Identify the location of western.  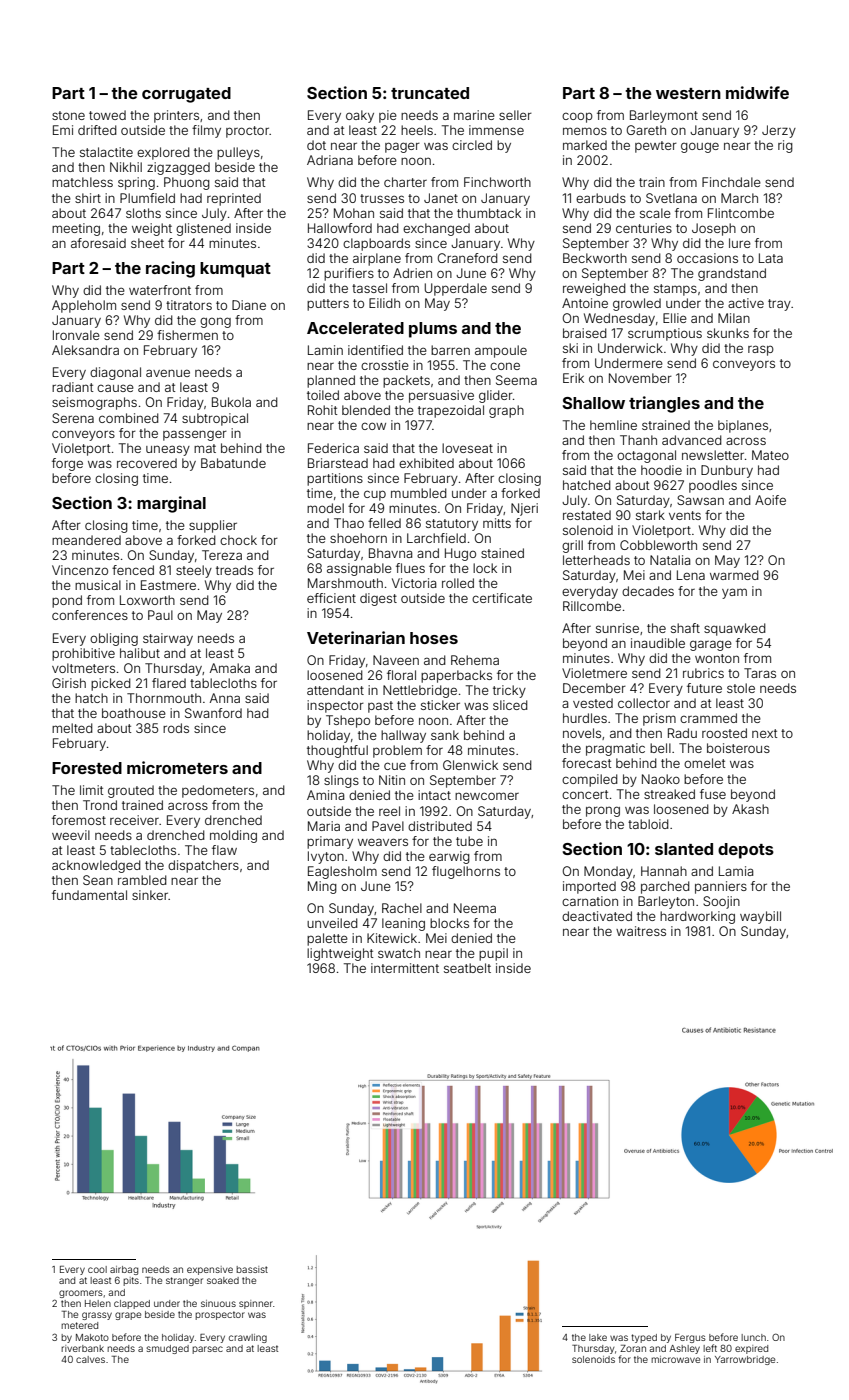
(688, 93).
